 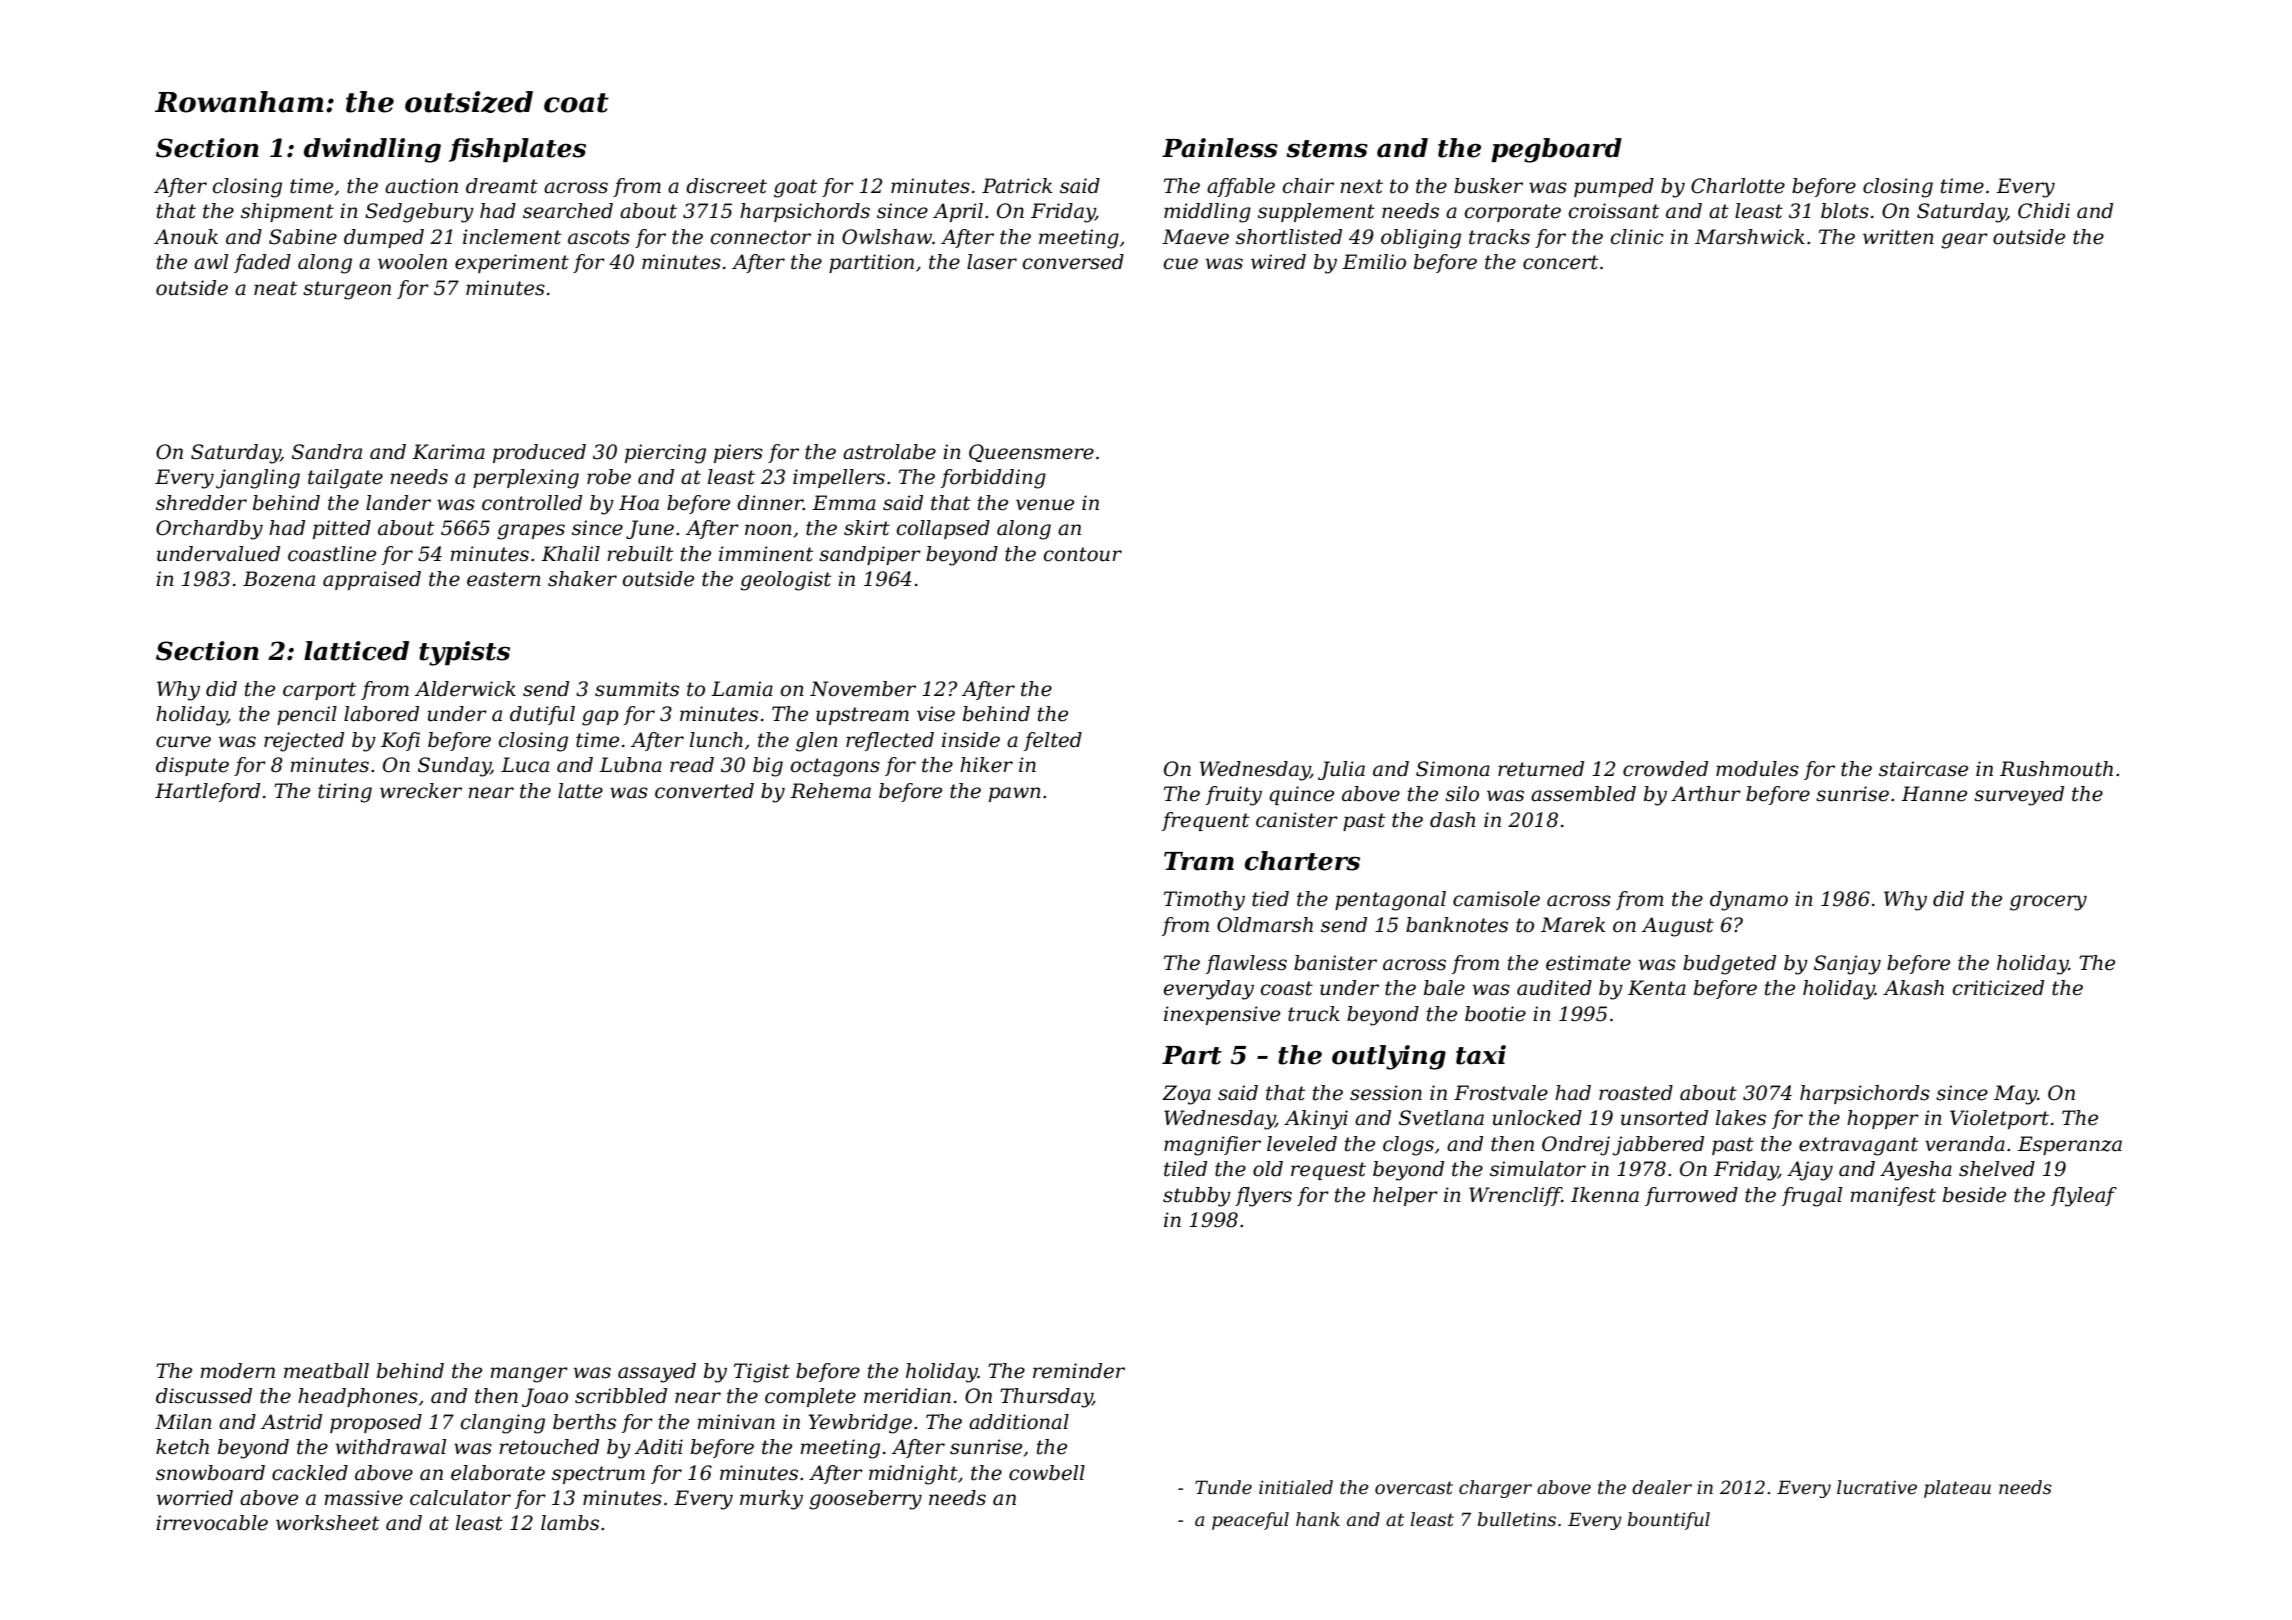 What do you see at coordinates (1046, 1398) in the image?
I see `Thursday` at bounding box center [1046, 1398].
